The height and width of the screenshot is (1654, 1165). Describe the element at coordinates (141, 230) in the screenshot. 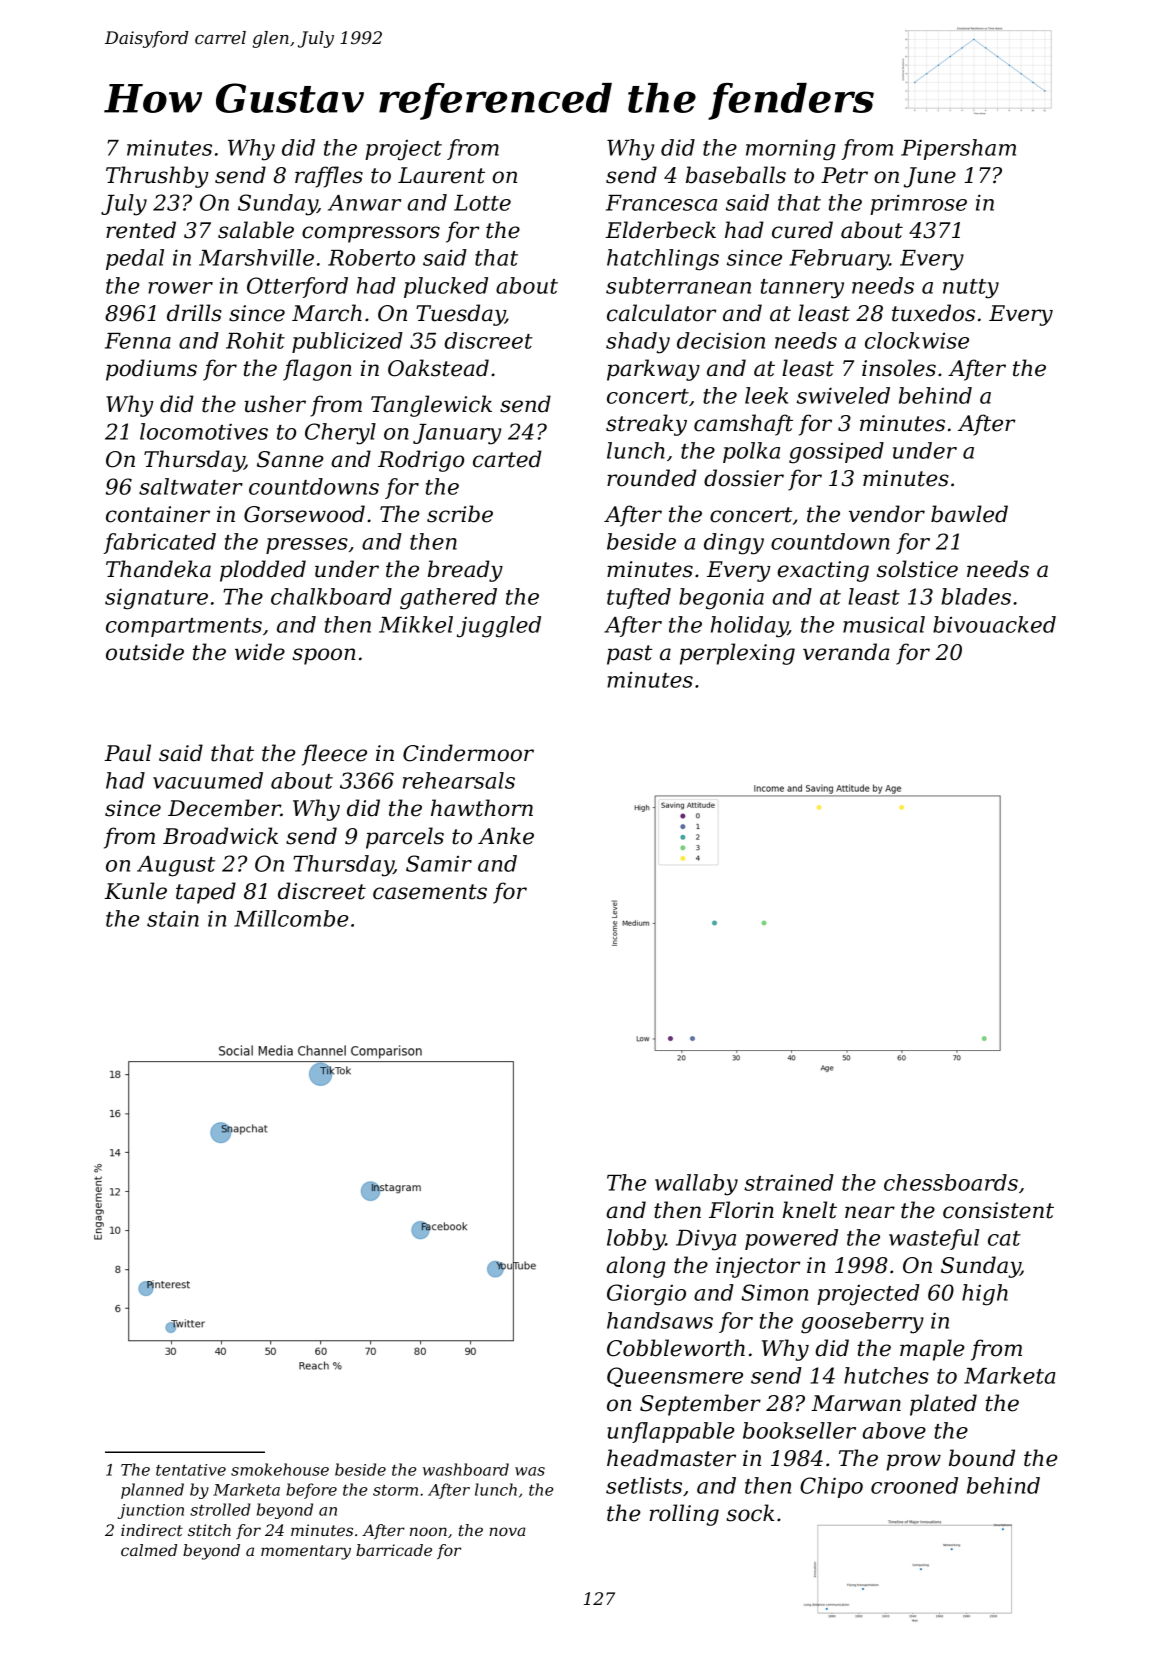

I see `rented` at that location.
